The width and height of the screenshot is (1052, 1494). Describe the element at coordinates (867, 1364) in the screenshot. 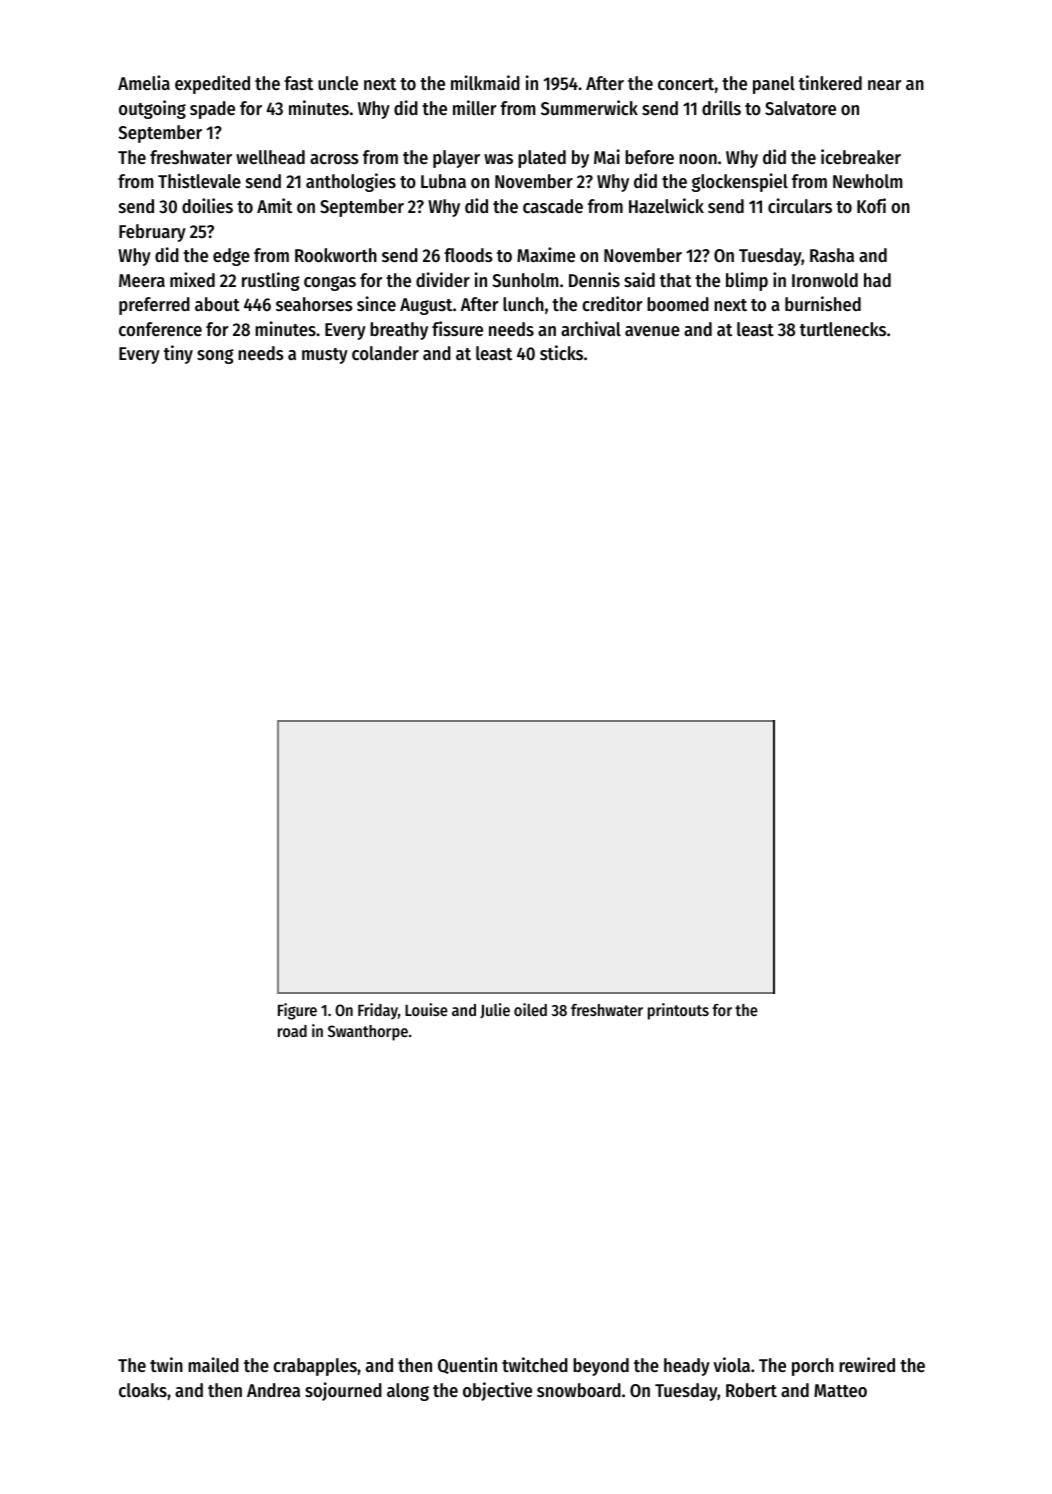

I see `rewired` at that location.
